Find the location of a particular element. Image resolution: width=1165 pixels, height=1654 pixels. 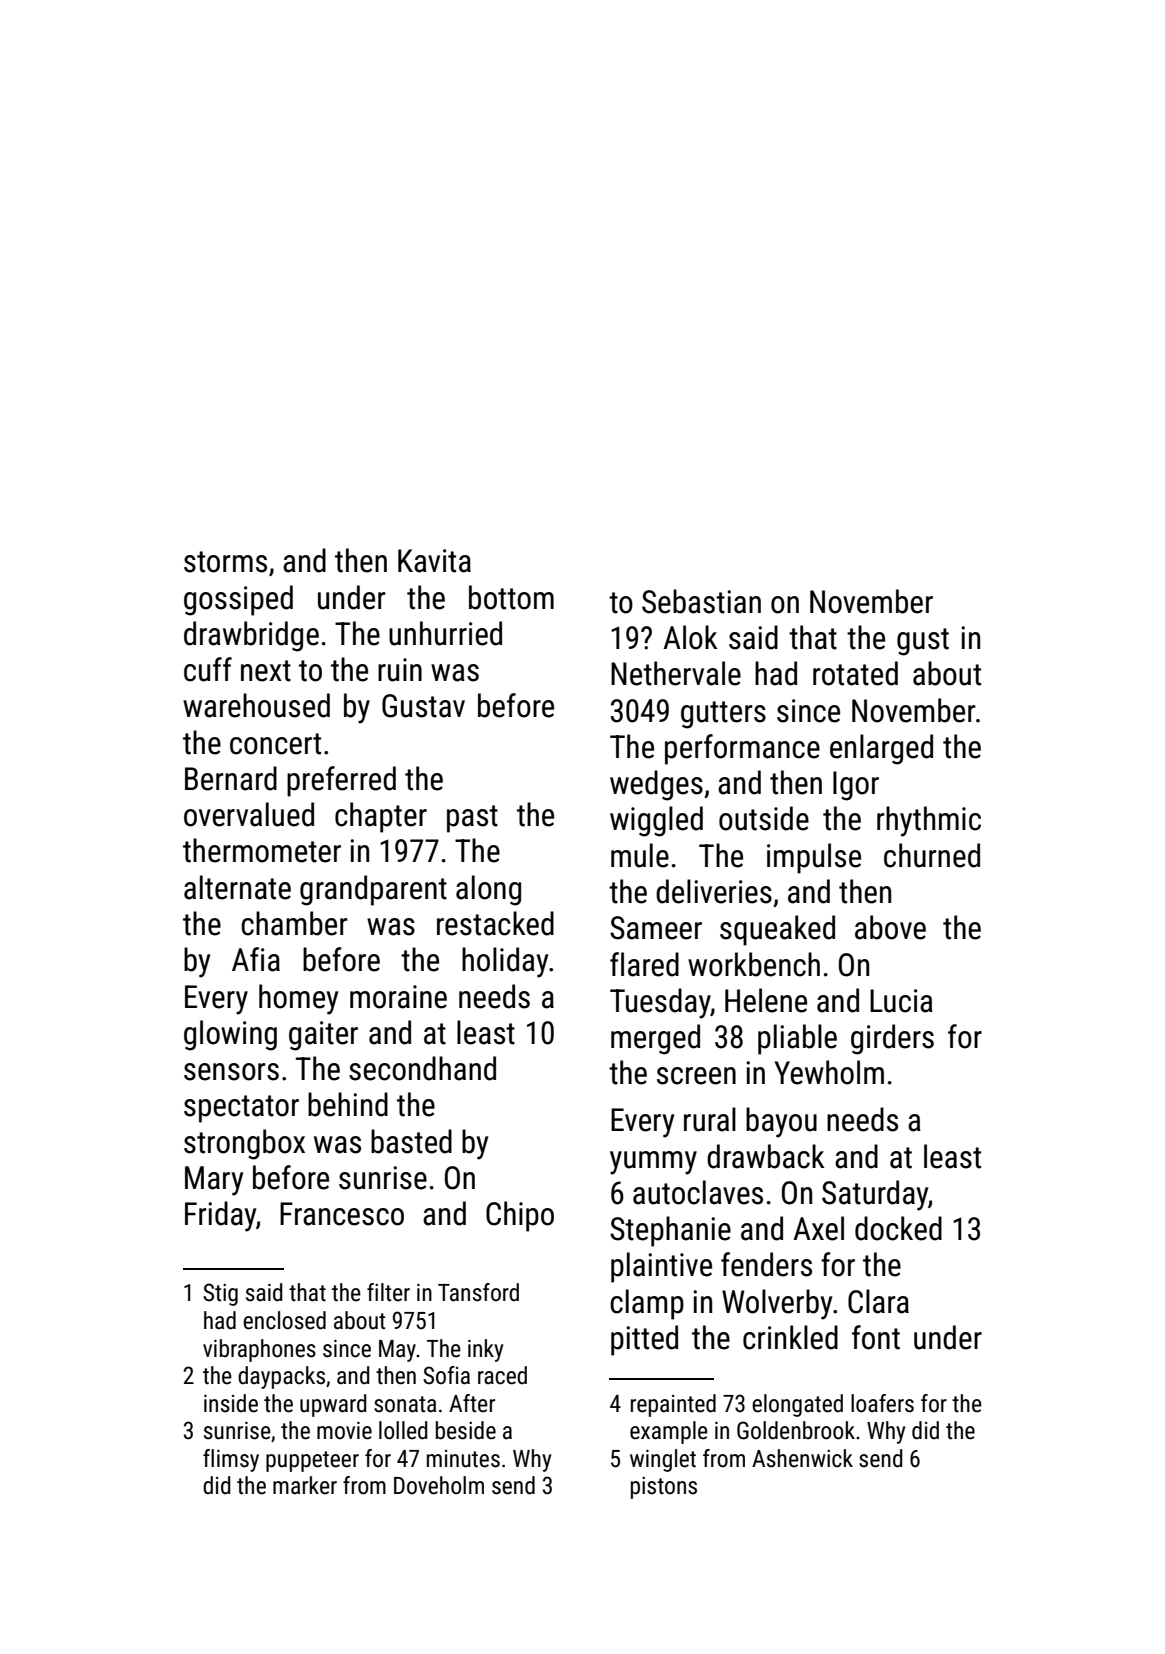

flared is located at coordinates (644, 964).
